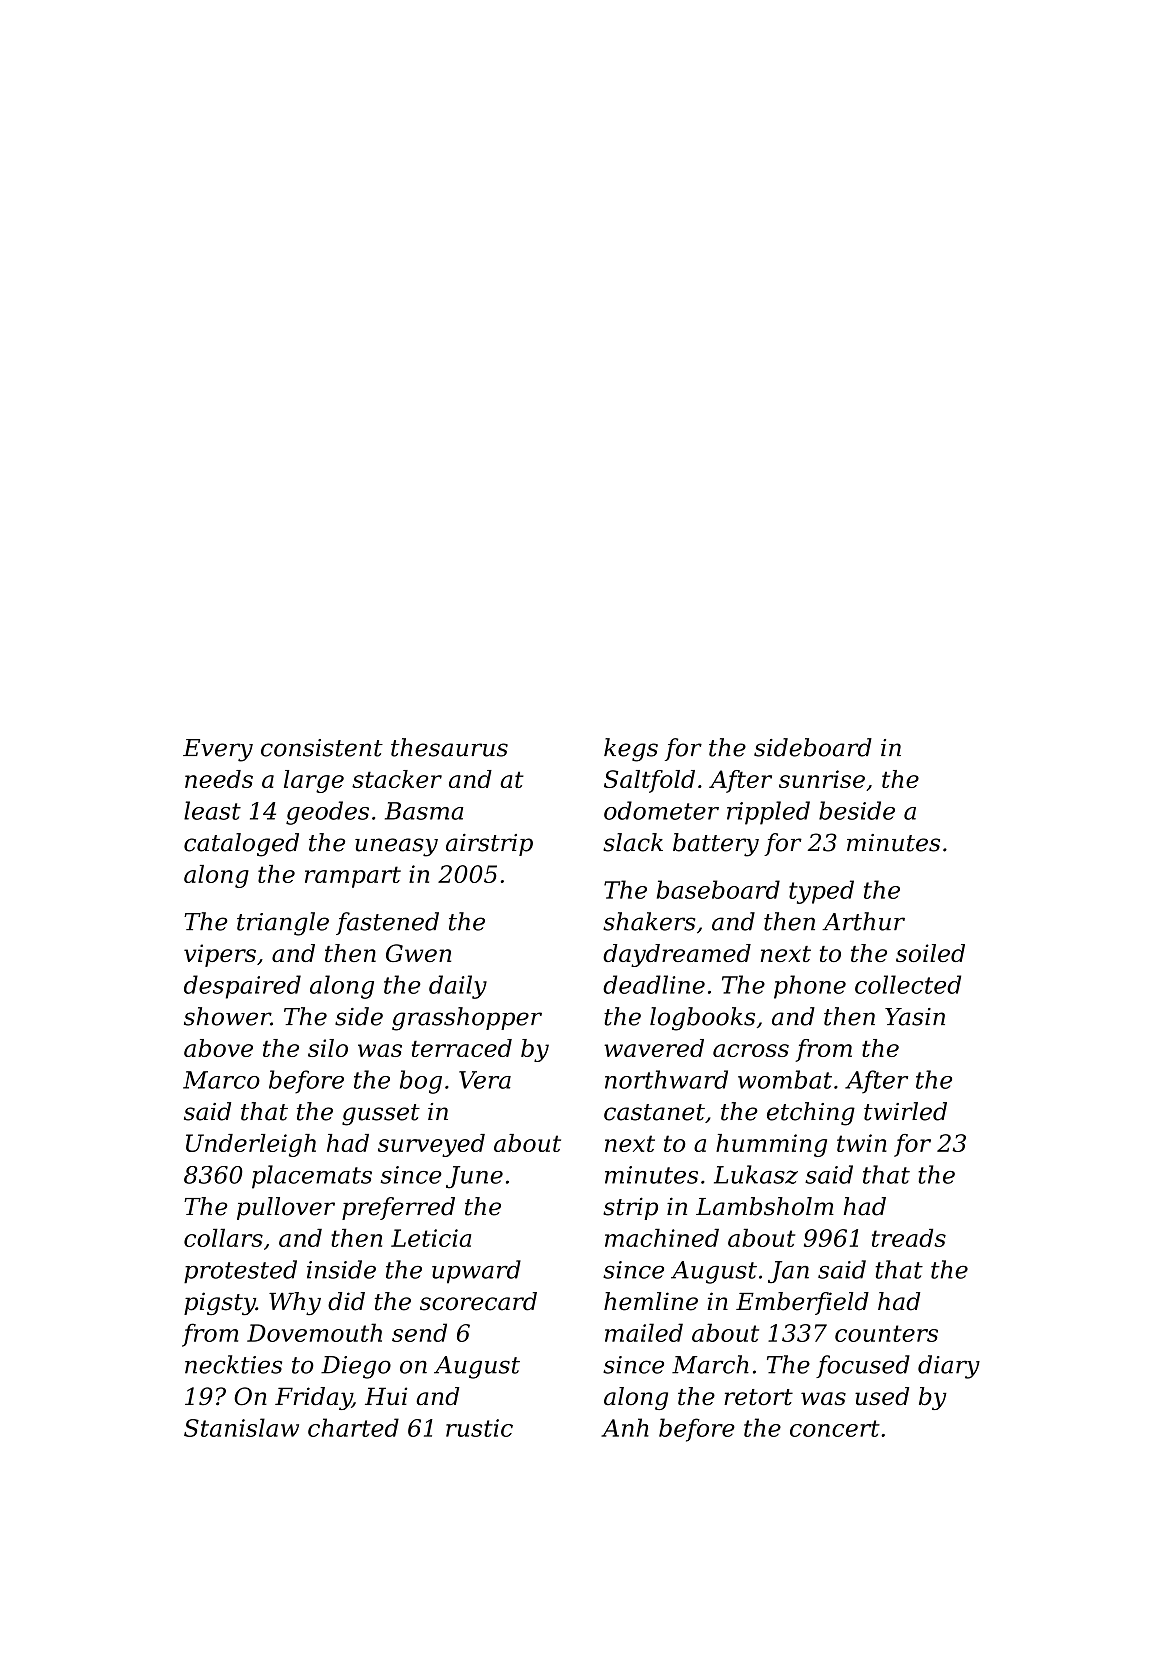 Image resolution: width=1165 pixels, height=1654 pixels. Describe the element at coordinates (356, 1367) in the screenshot. I see `Diego` at that location.
